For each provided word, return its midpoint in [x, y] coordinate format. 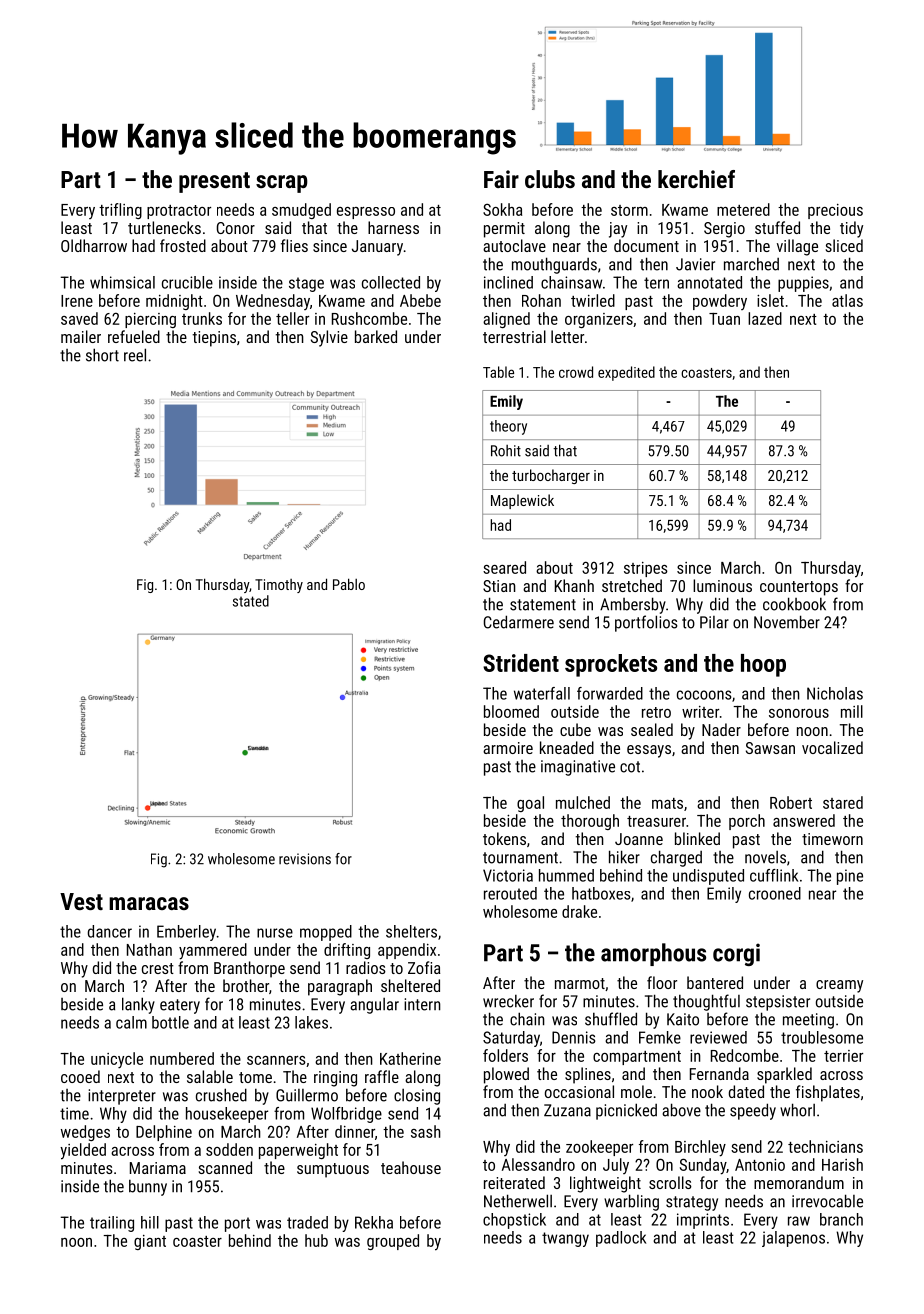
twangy [565, 1239]
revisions [305, 859]
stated [251, 601]
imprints [703, 1221]
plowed [506, 1075]
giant [150, 1242]
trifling [120, 211]
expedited [626, 373]
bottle [170, 1022]
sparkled [784, 1075]
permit [504, 230]
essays [649, 751]
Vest [81, 901]
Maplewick [522, 501]
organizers [599, 320]
